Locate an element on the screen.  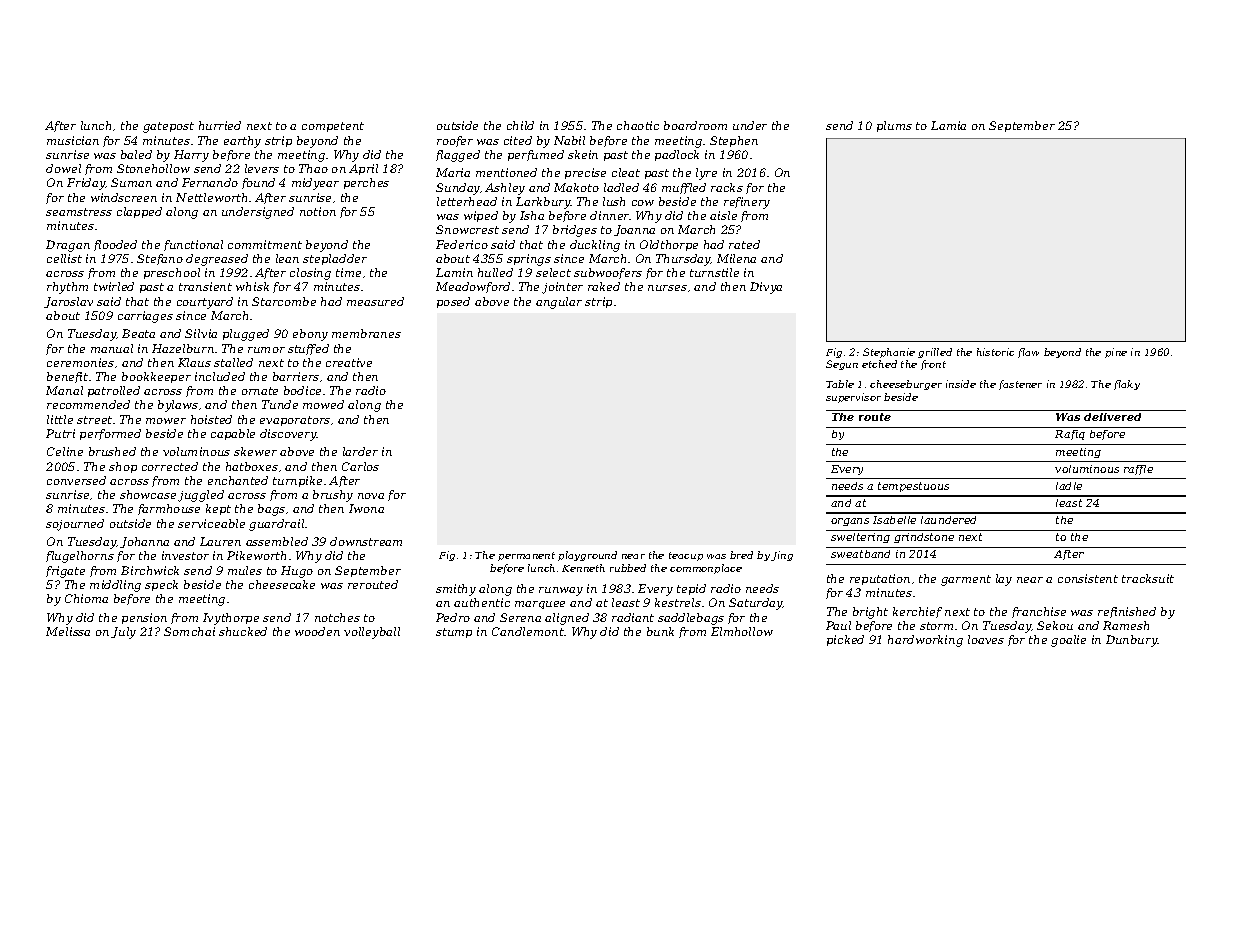
Lamia is located at coordinates (948, 125).
